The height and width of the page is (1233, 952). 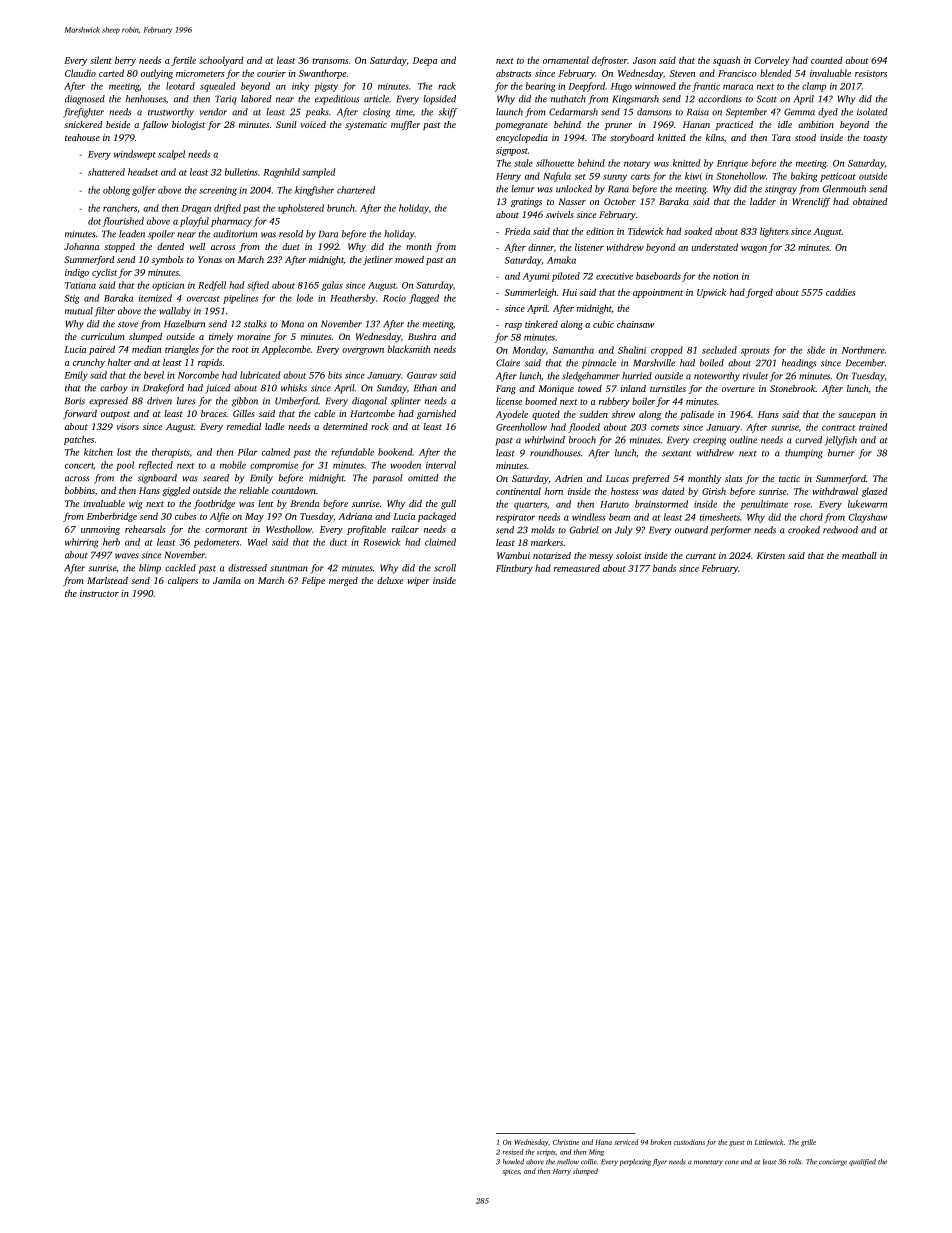 I want to click on Kirsten, so click(x=771, y=555).
